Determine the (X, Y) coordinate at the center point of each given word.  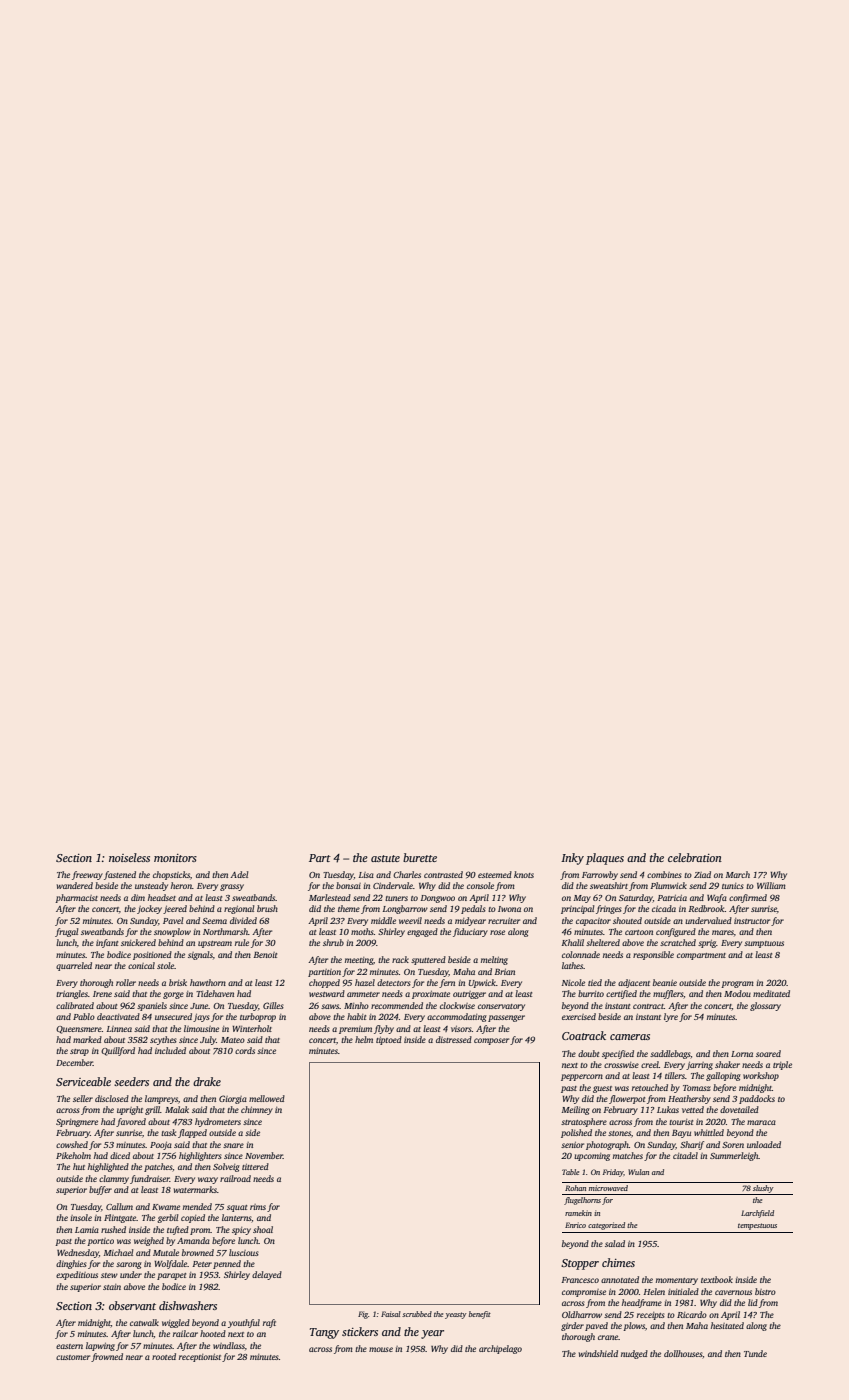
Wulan (638, 1172)
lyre (671, 1017)
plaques (605, 859)
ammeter (363, 994)
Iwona (509, 909)
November (264, 1155)
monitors (175, 858)
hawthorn (208, 982)
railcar (185, 1333)
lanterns (236, 1217)
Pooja (161, 1146)
